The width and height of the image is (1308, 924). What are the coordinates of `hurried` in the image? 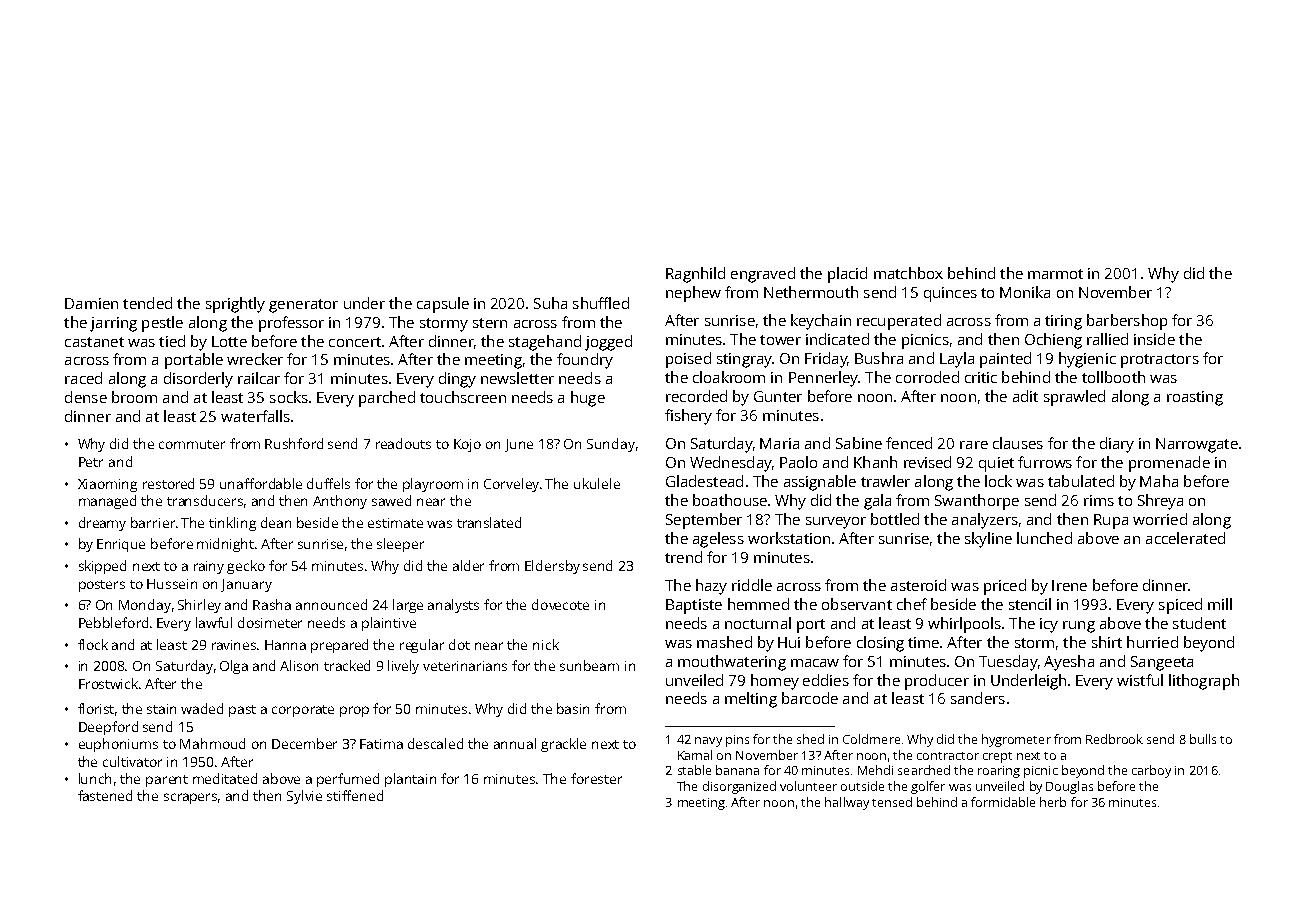 It's located at (1152, 642).
